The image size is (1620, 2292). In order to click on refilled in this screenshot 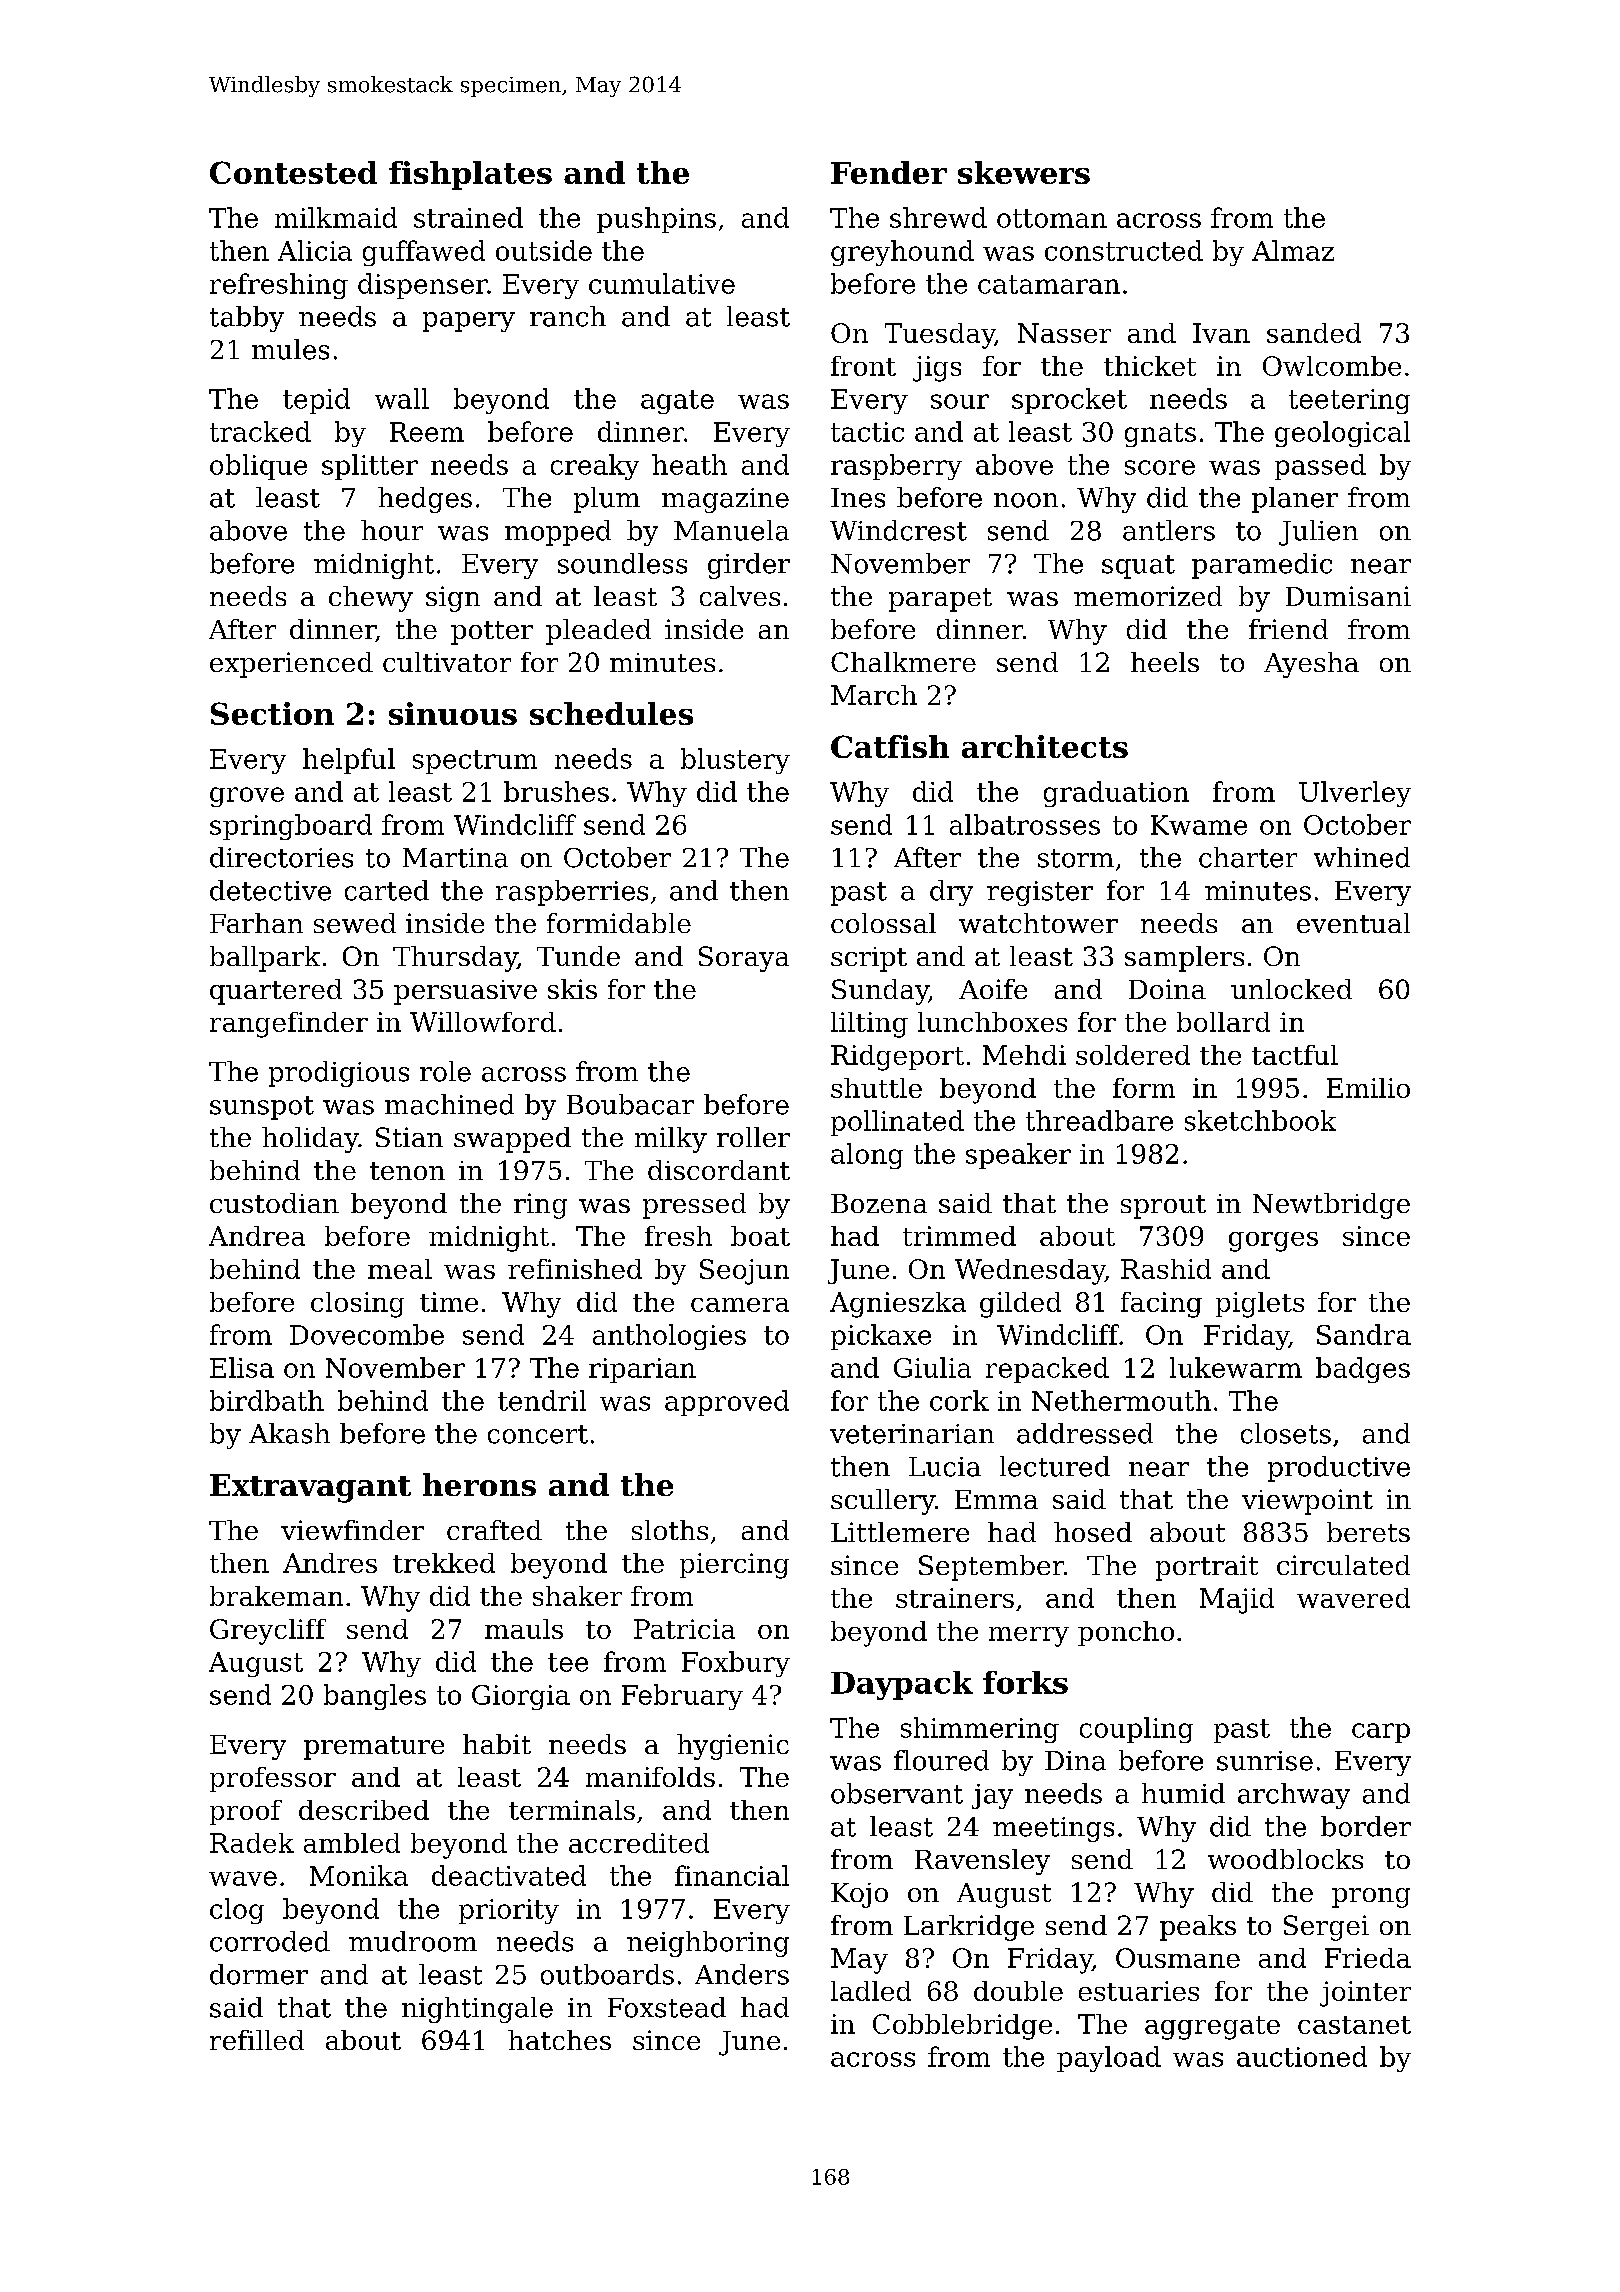, I will do `click(257, 2040)`.
